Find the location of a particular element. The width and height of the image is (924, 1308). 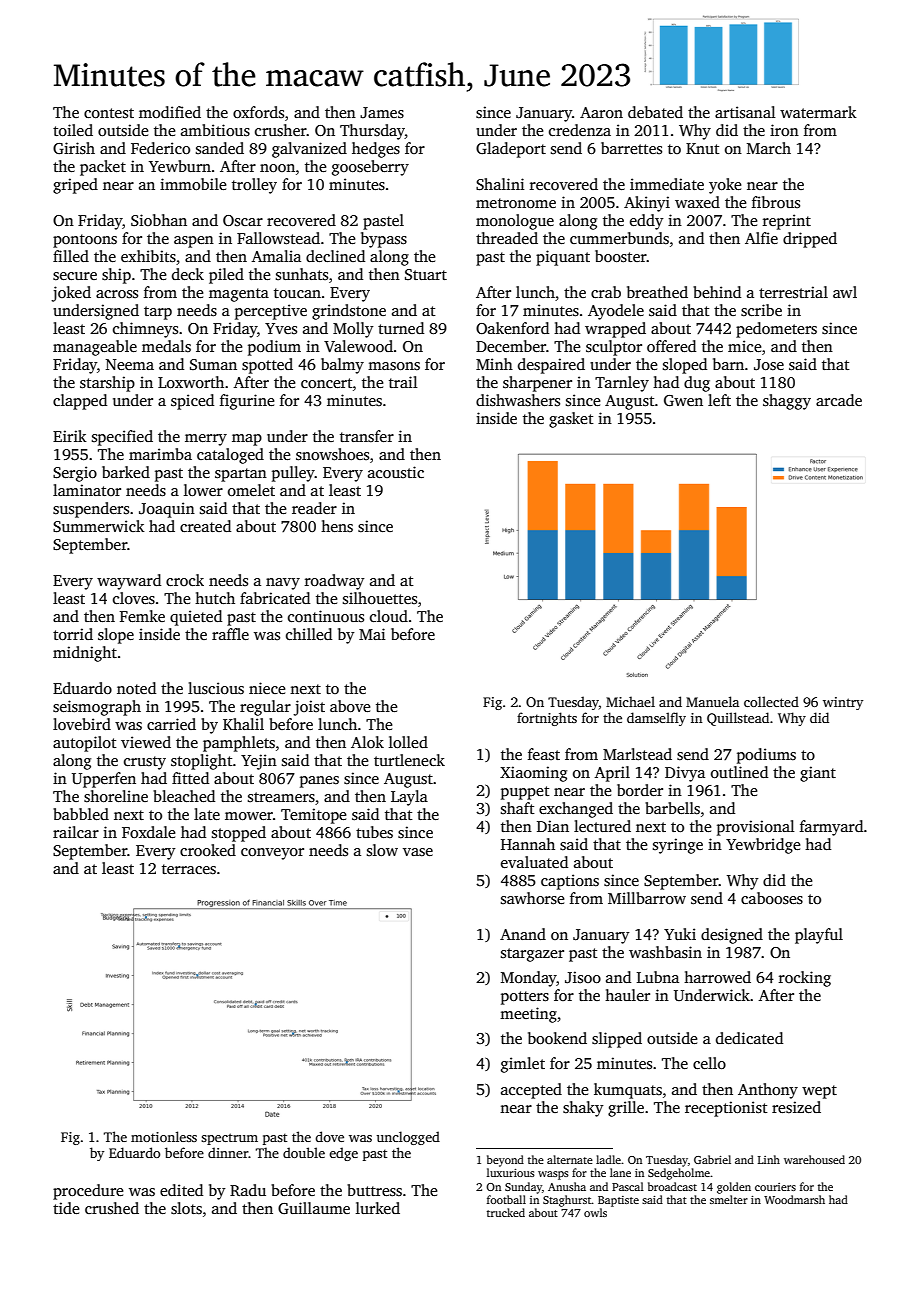

Michael is located at coordinates (630, 701).
